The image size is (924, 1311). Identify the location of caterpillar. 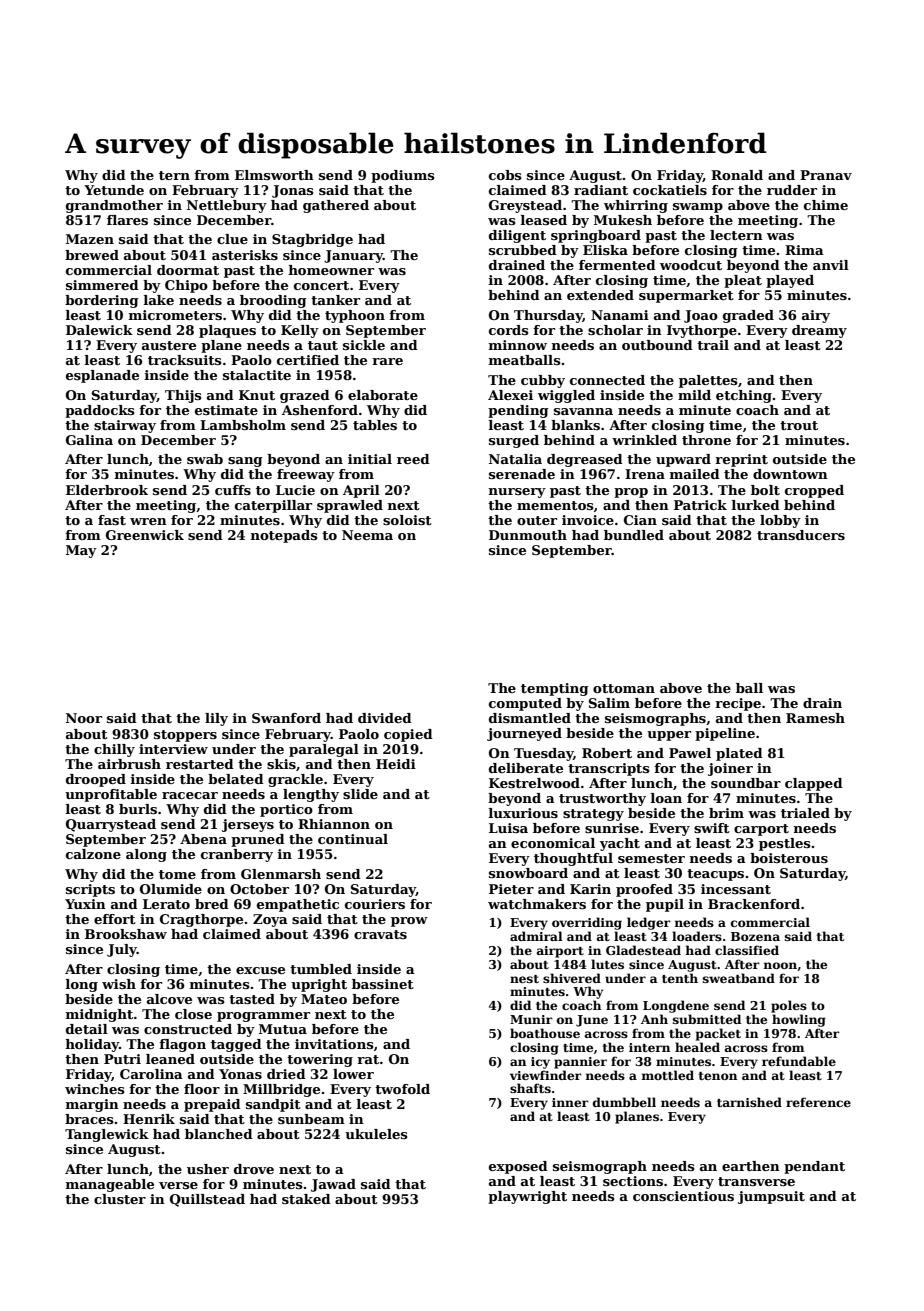
(273, 506).
